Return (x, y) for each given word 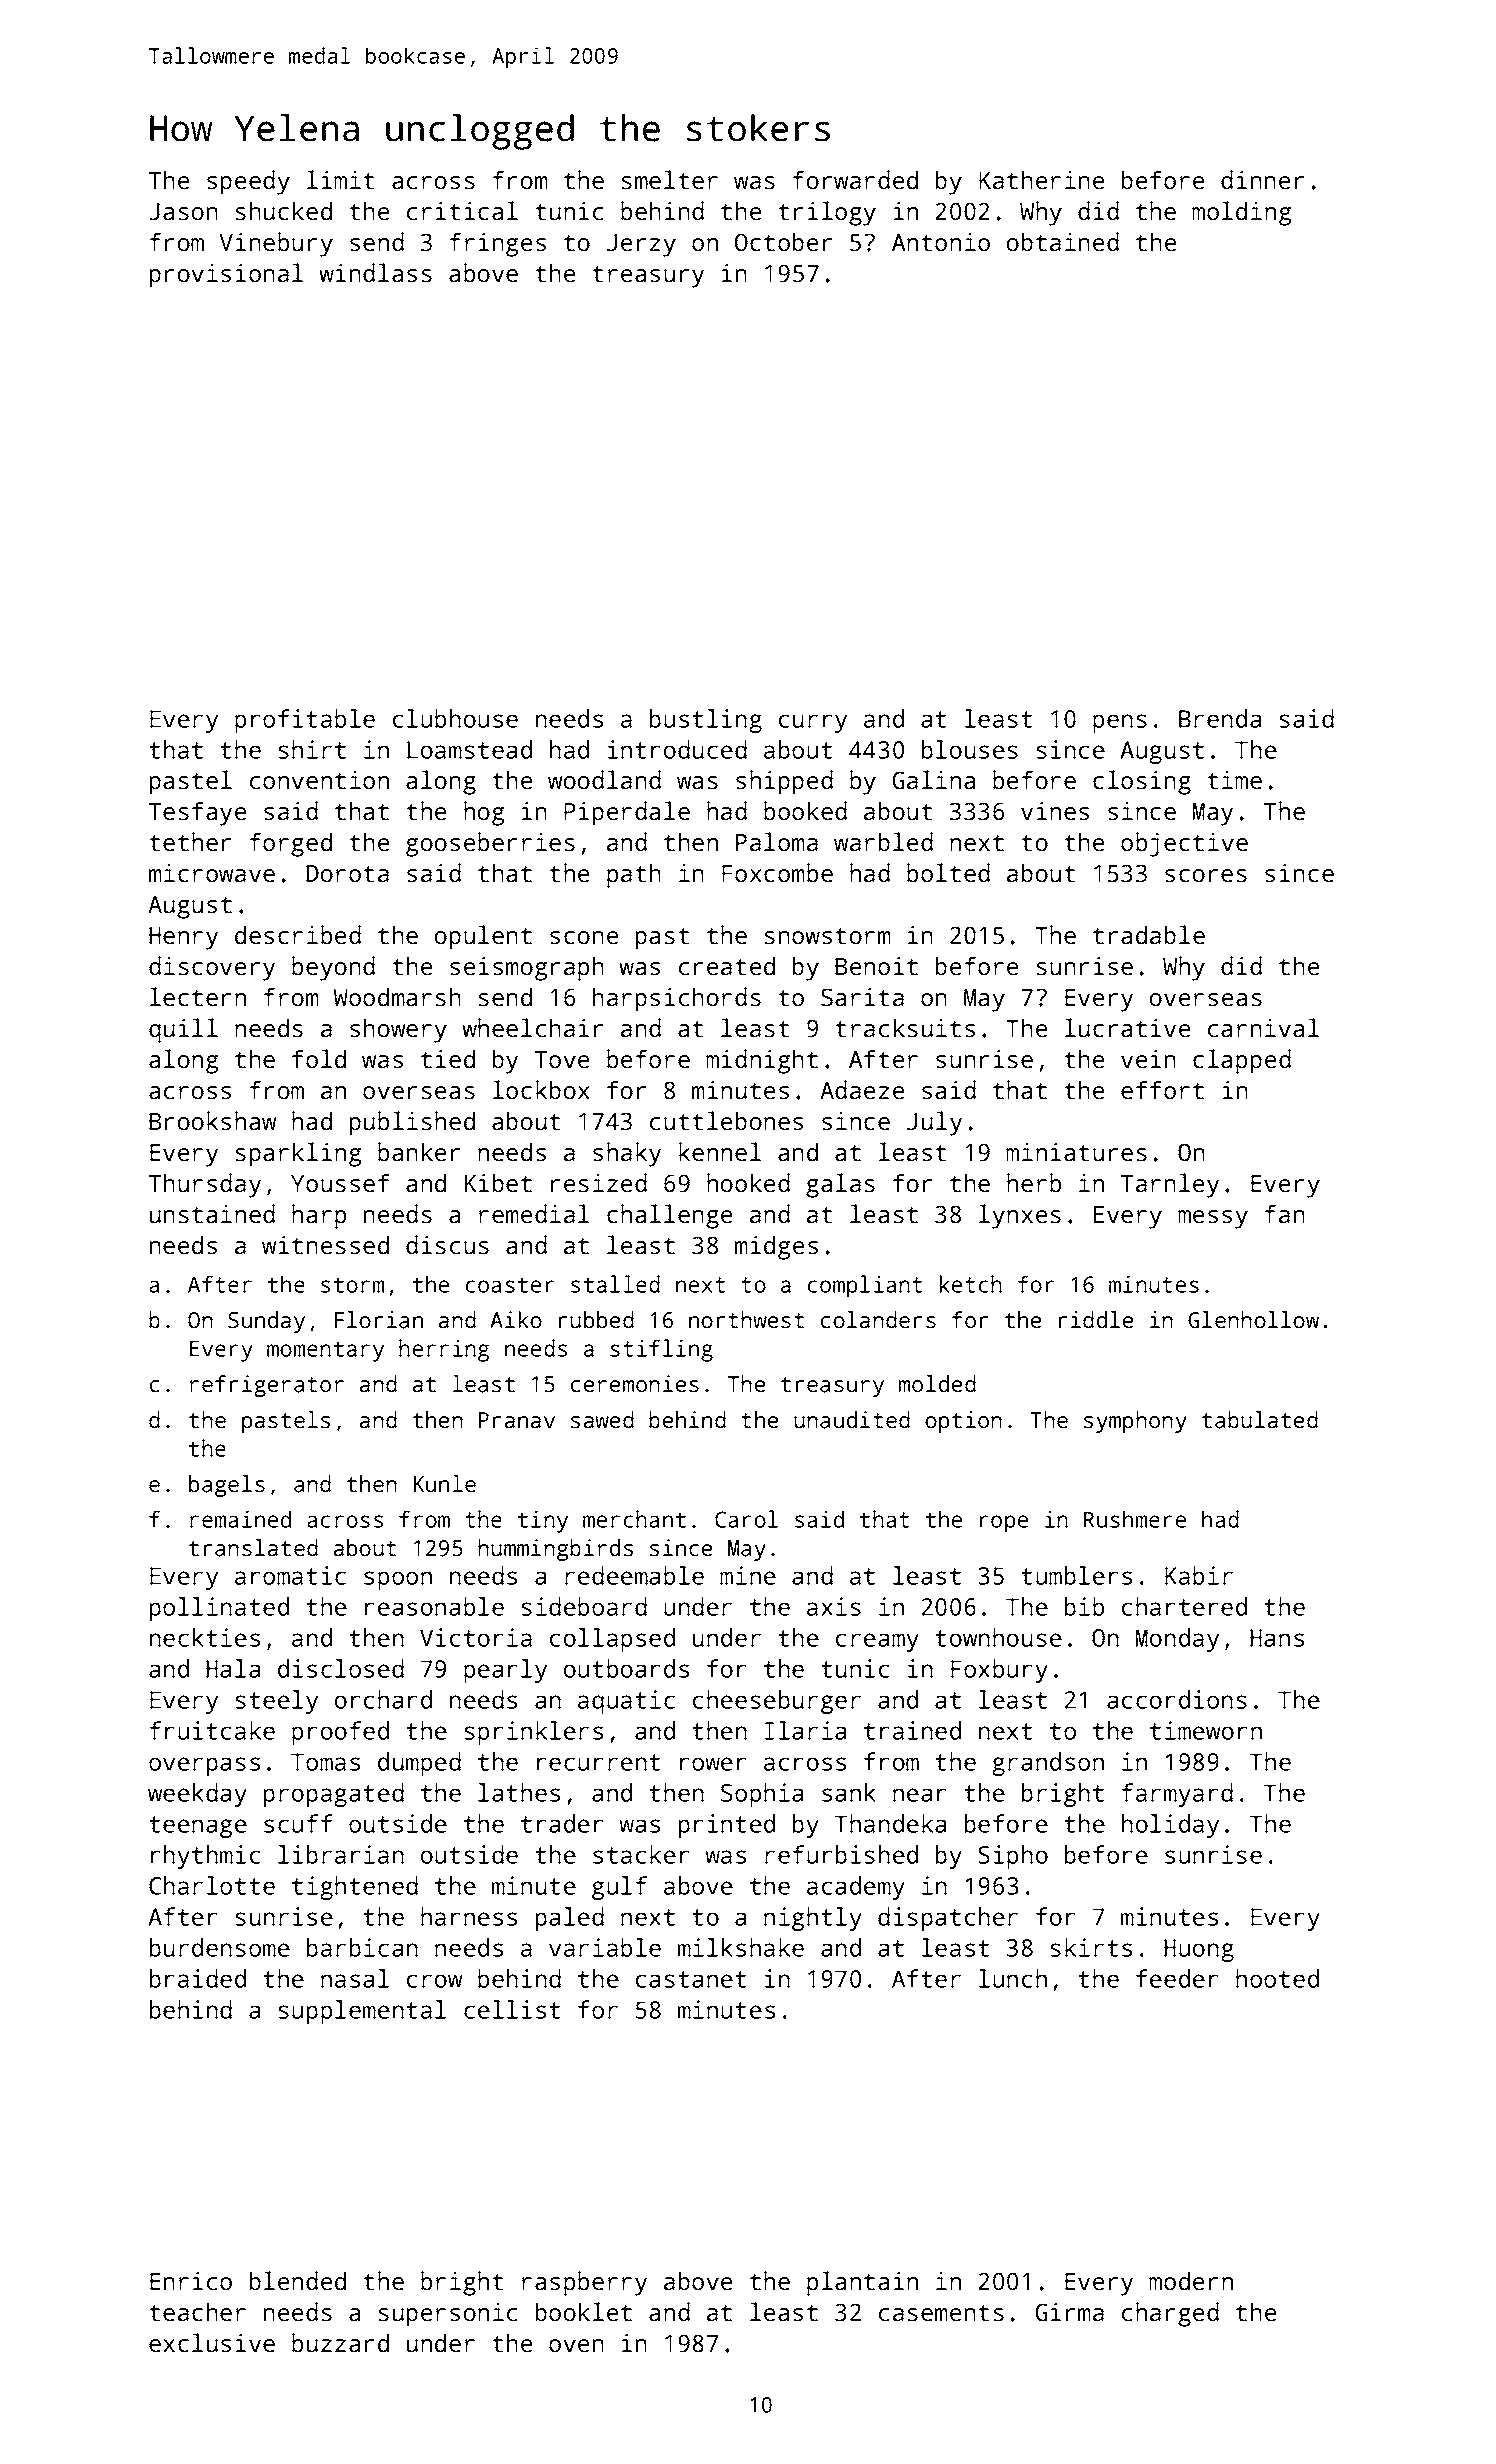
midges (776, 1247)
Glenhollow (1253, 1320)
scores (1206, 876)
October (783, 242)
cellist (512, 2009)
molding (1241, 213)
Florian (379, 1320)
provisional (226, 275)
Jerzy (641, 245)
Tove (562, 1060)
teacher (197, 2312)
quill (183, 1030)
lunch (1013, 1978)
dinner (1262, 180)
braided (198, 1978)
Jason (183, 212)
